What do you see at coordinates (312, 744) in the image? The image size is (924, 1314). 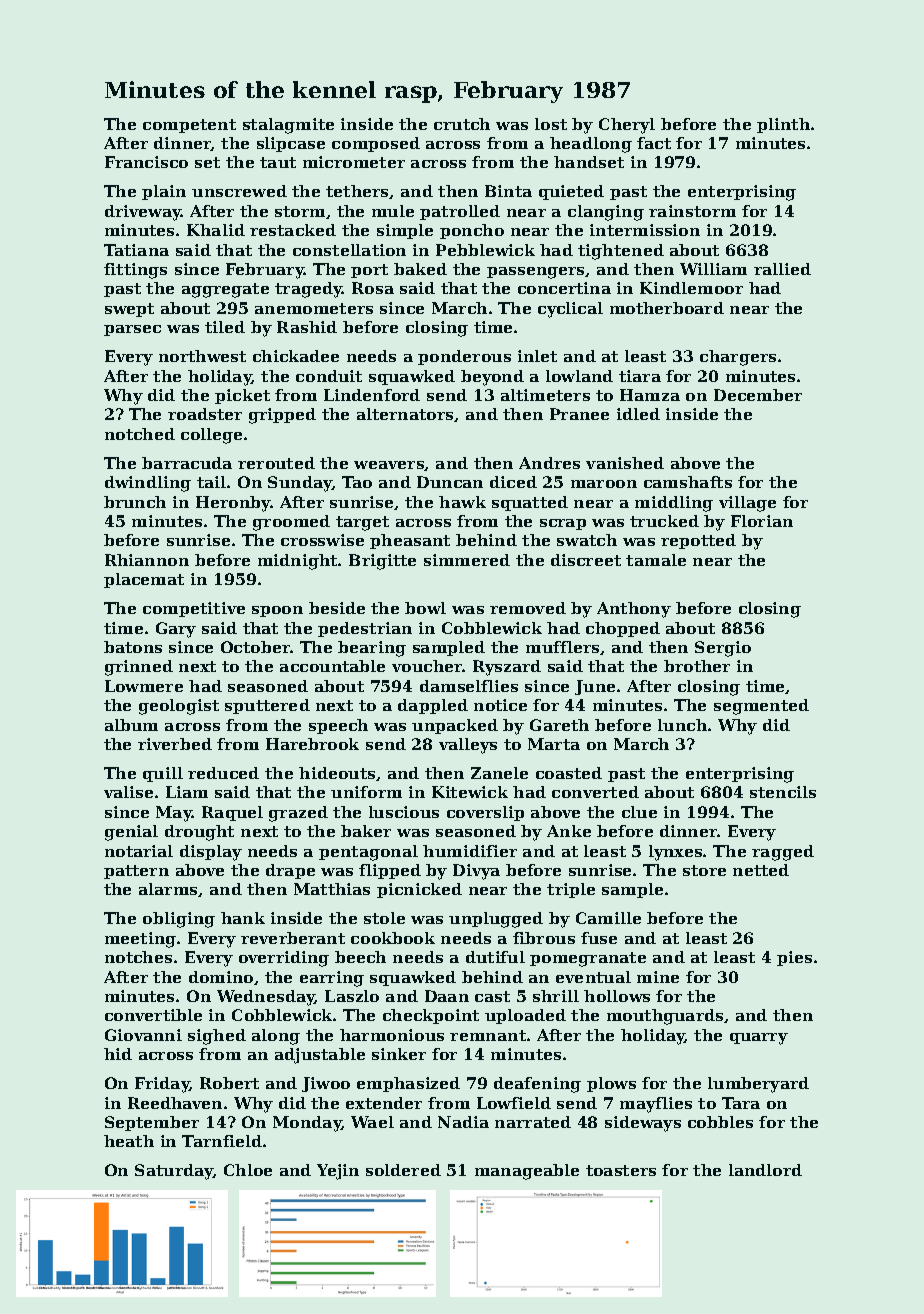 I see `Harebrook` at bounding box center [312, 744].
